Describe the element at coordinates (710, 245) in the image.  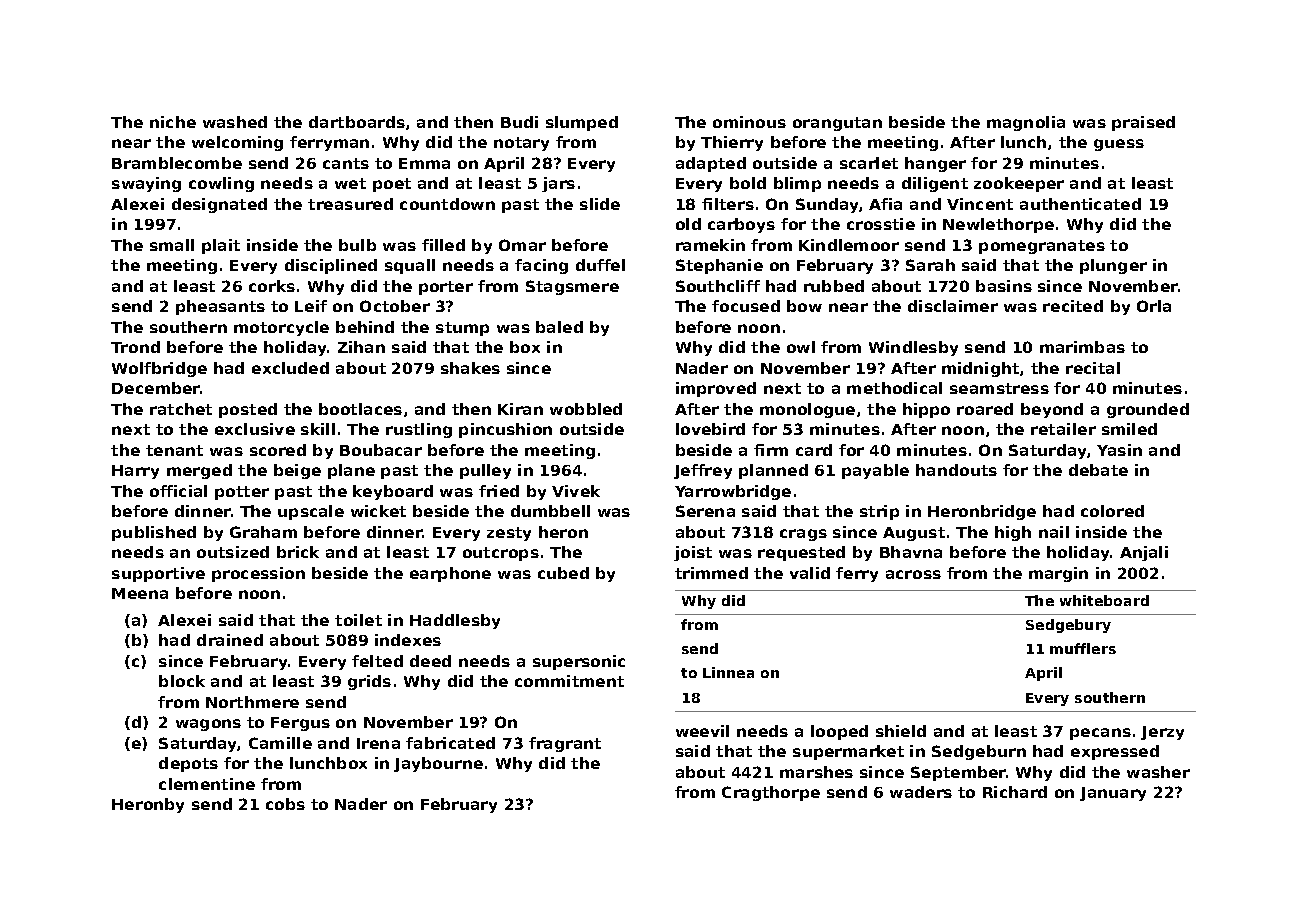
I see `ramekin` at that location.
